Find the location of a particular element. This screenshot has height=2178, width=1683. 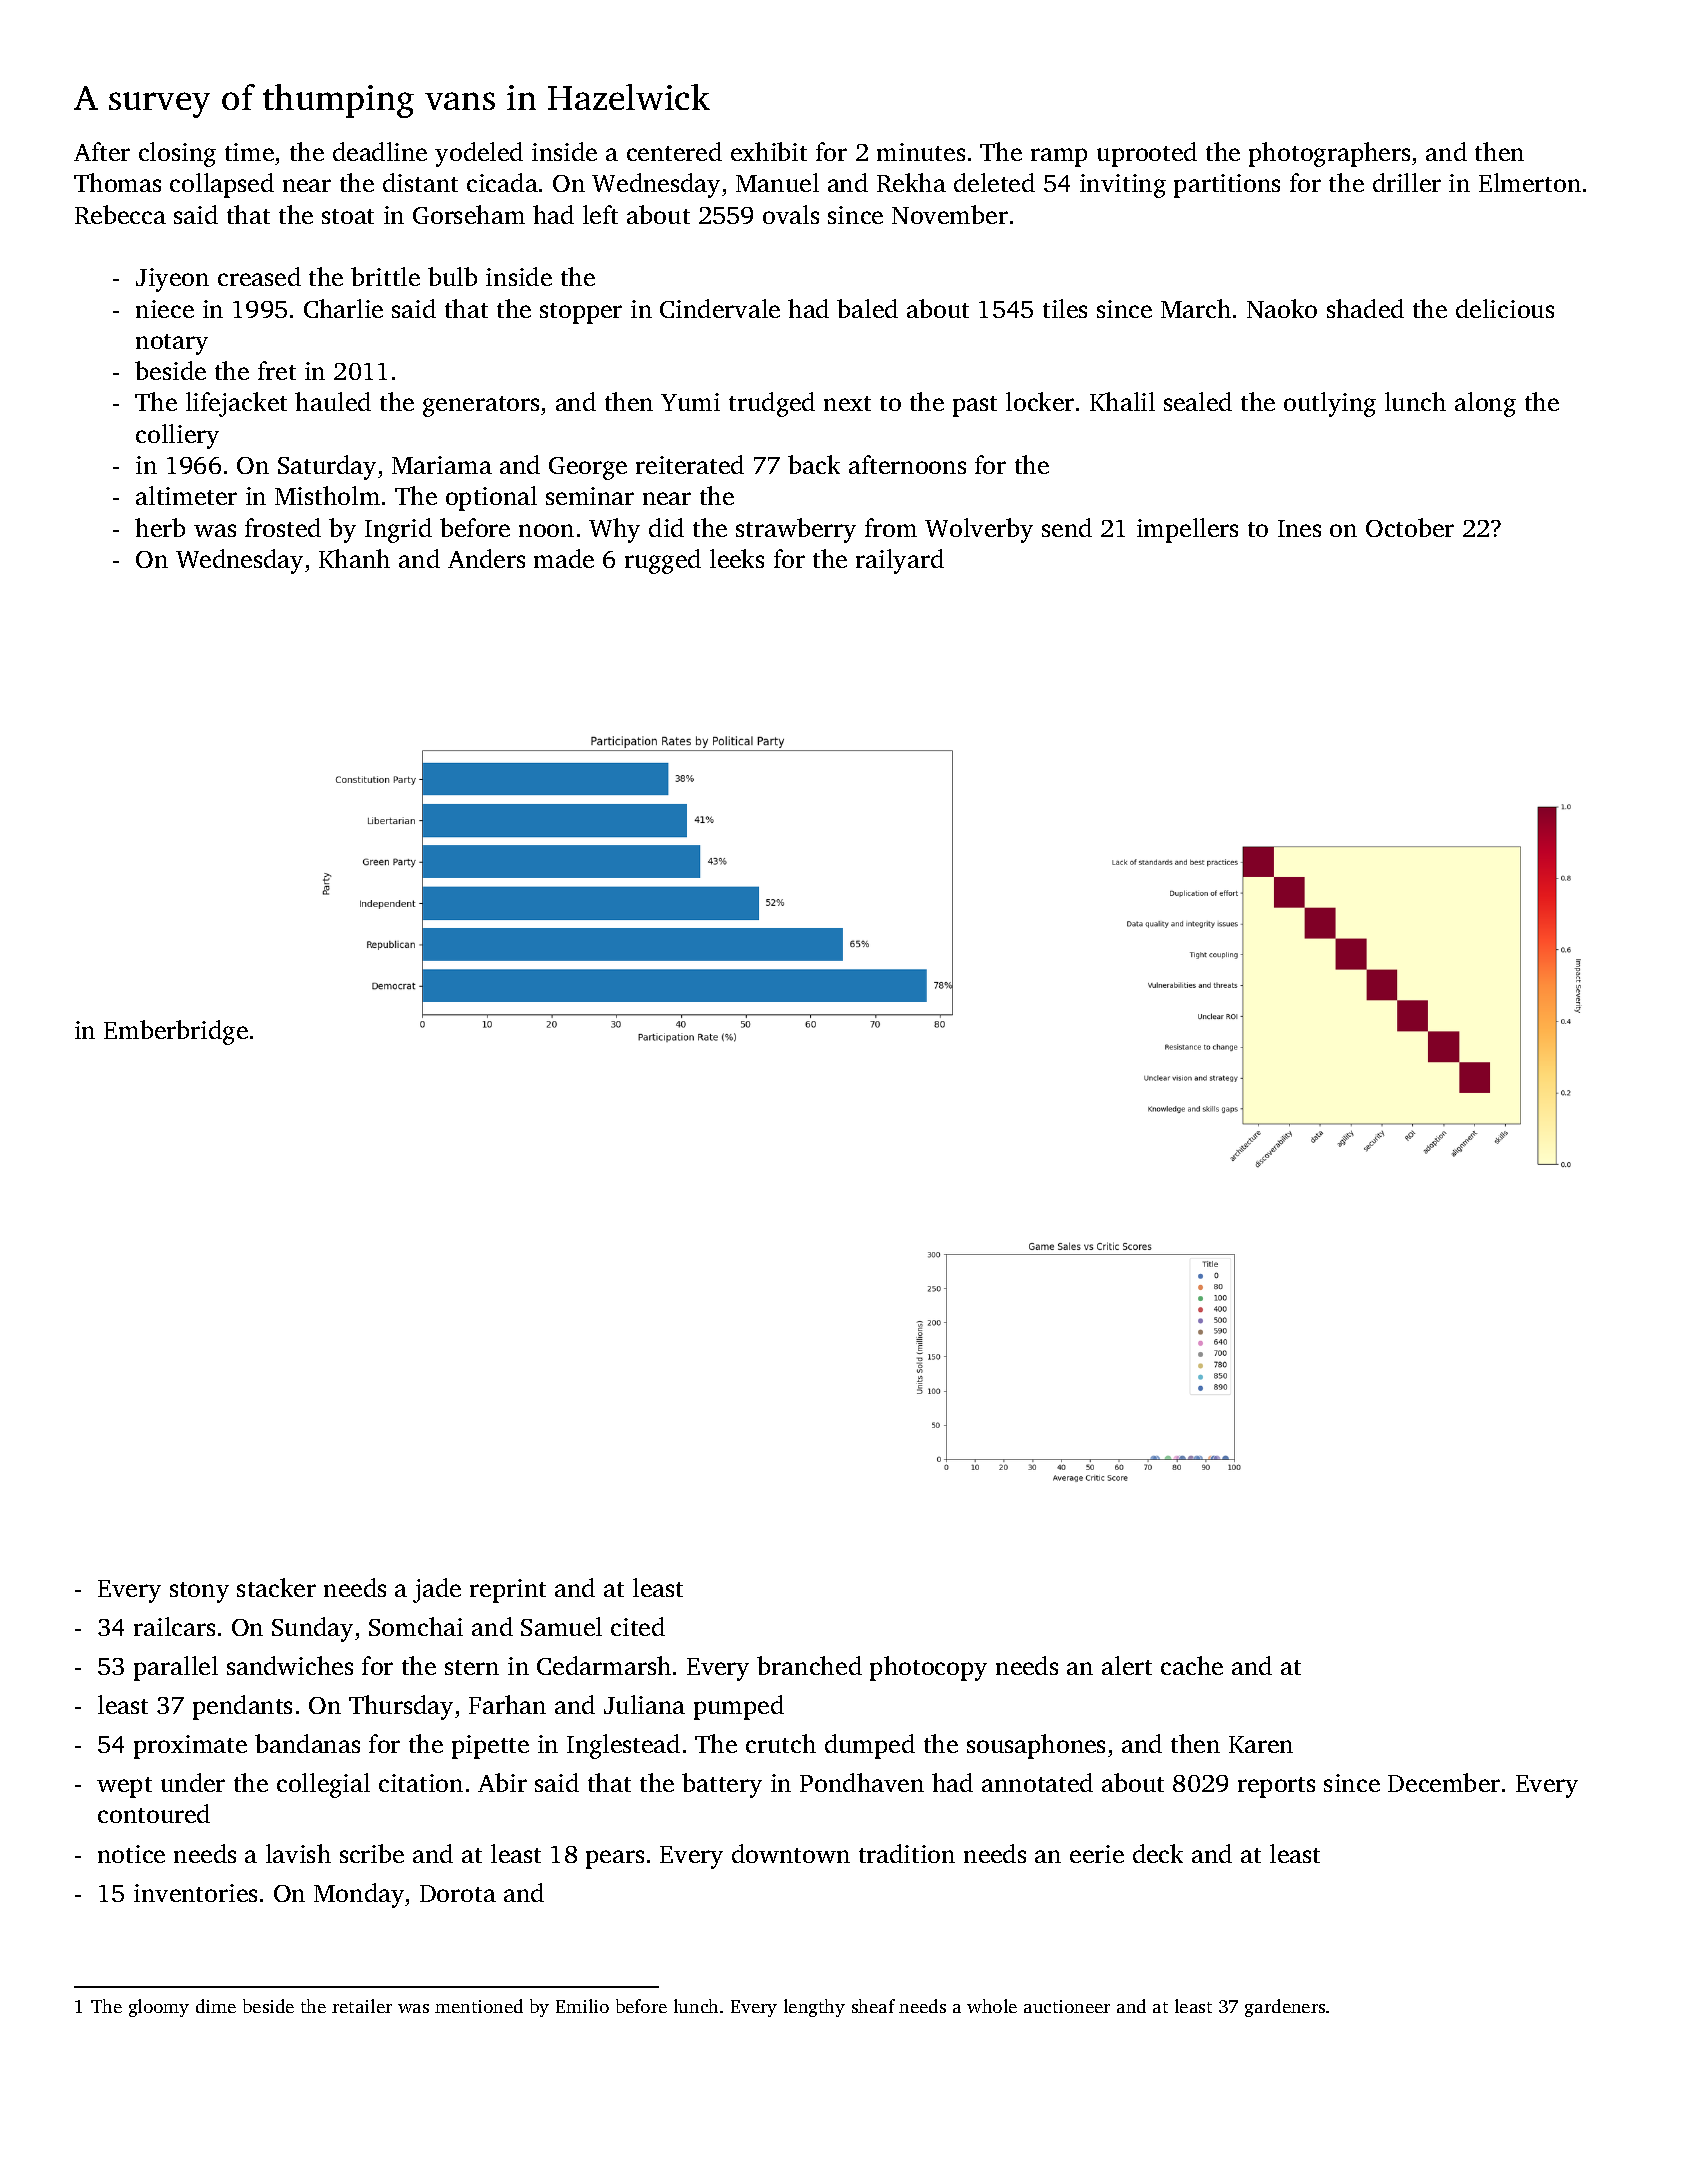

Why is located at coordinates (614, 530).
